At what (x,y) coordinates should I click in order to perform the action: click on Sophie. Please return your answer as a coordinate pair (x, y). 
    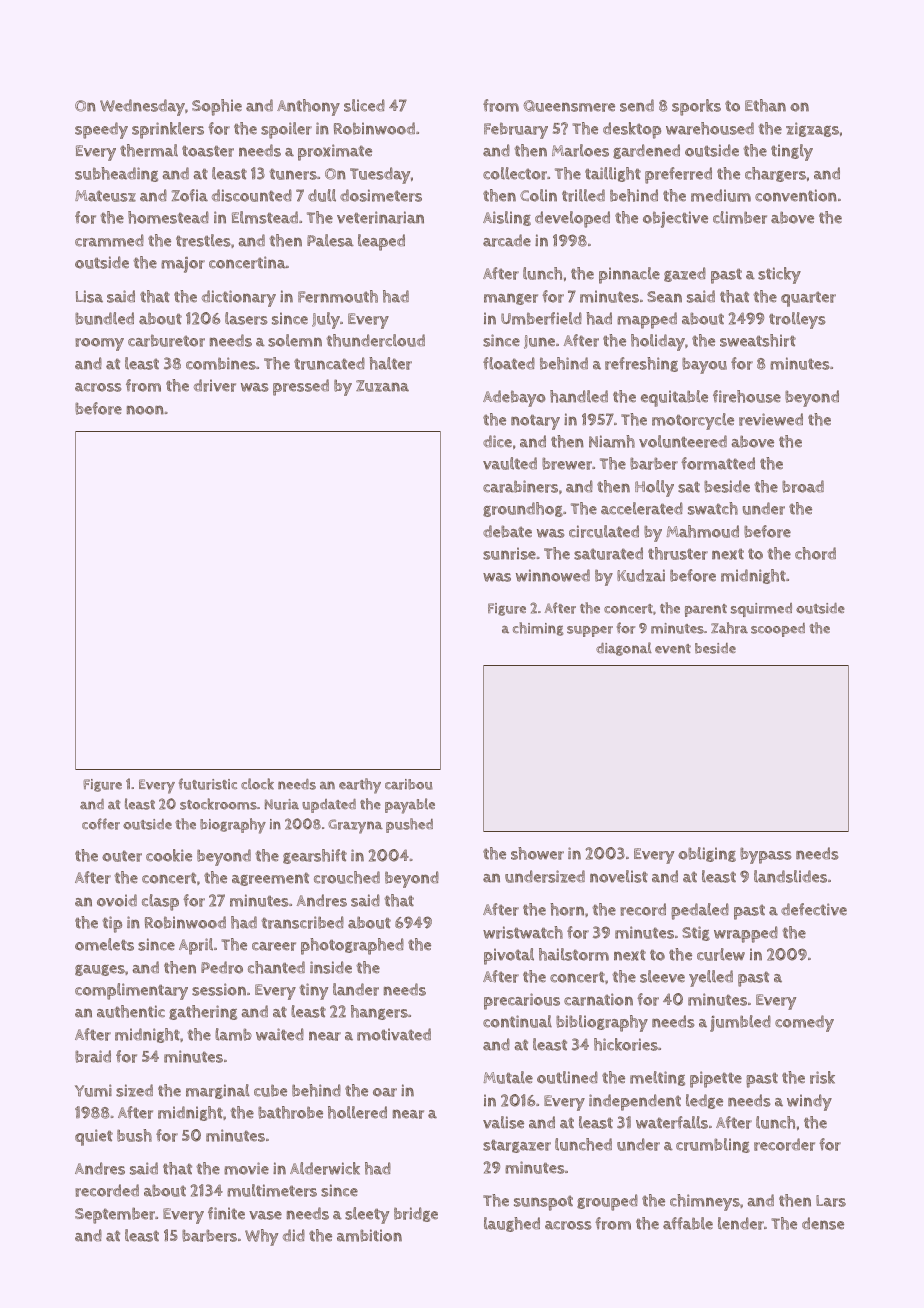
    Looking at the image, I should click on (217, 107).
